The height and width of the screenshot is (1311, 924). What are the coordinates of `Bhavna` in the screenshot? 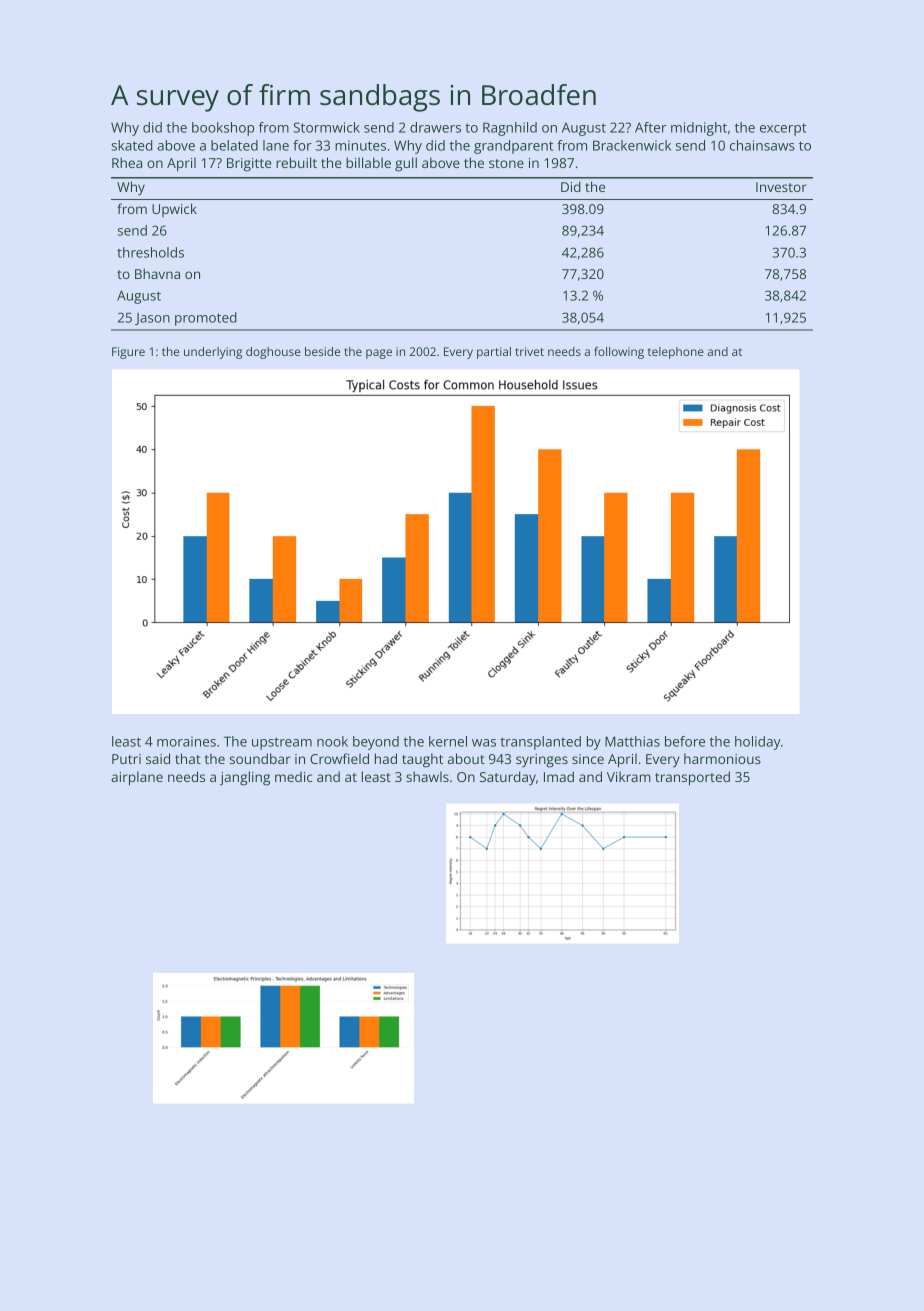 It's located at (157, 273).
